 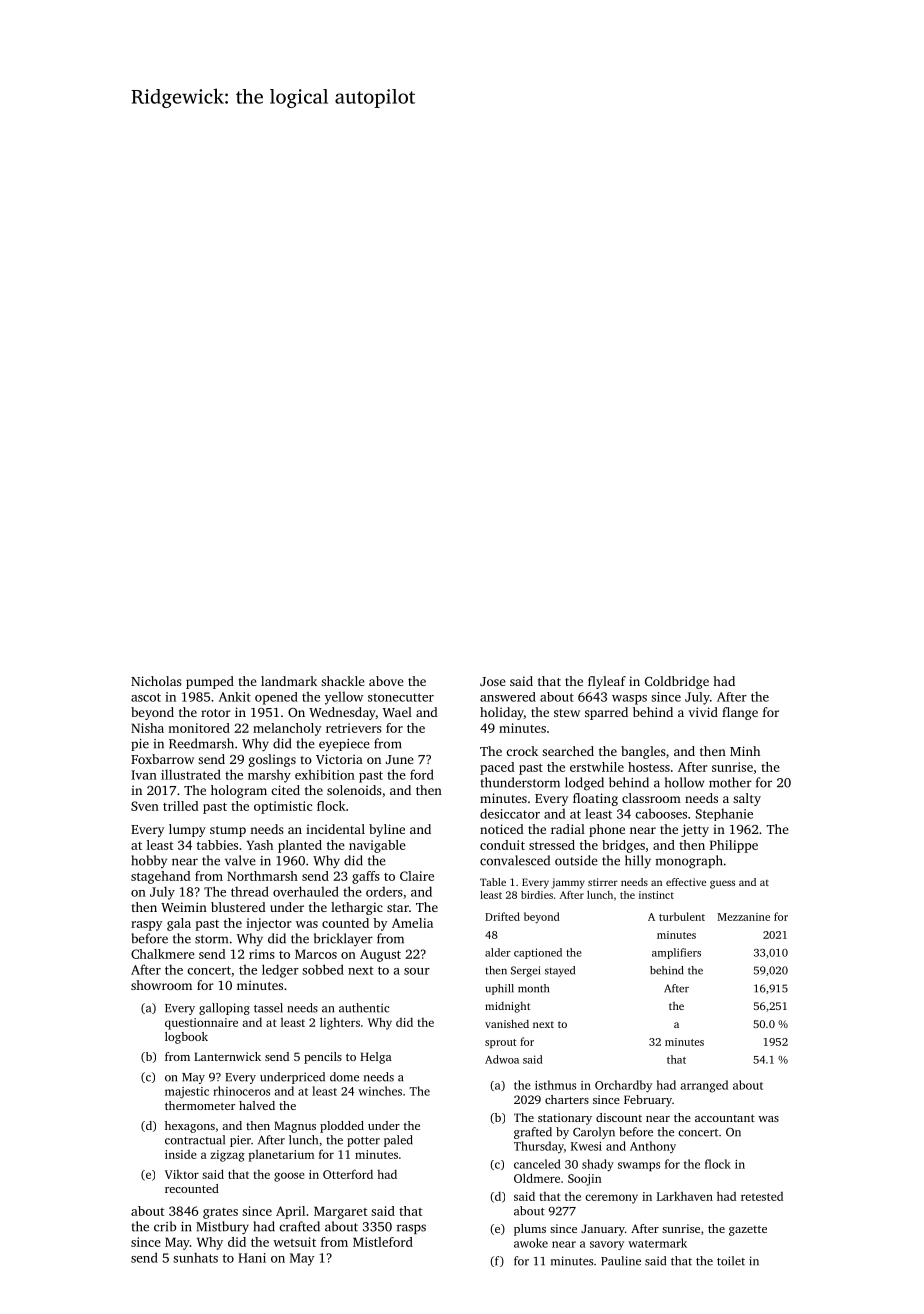 I want to click on Philippe, so click(x=734, y=846).
